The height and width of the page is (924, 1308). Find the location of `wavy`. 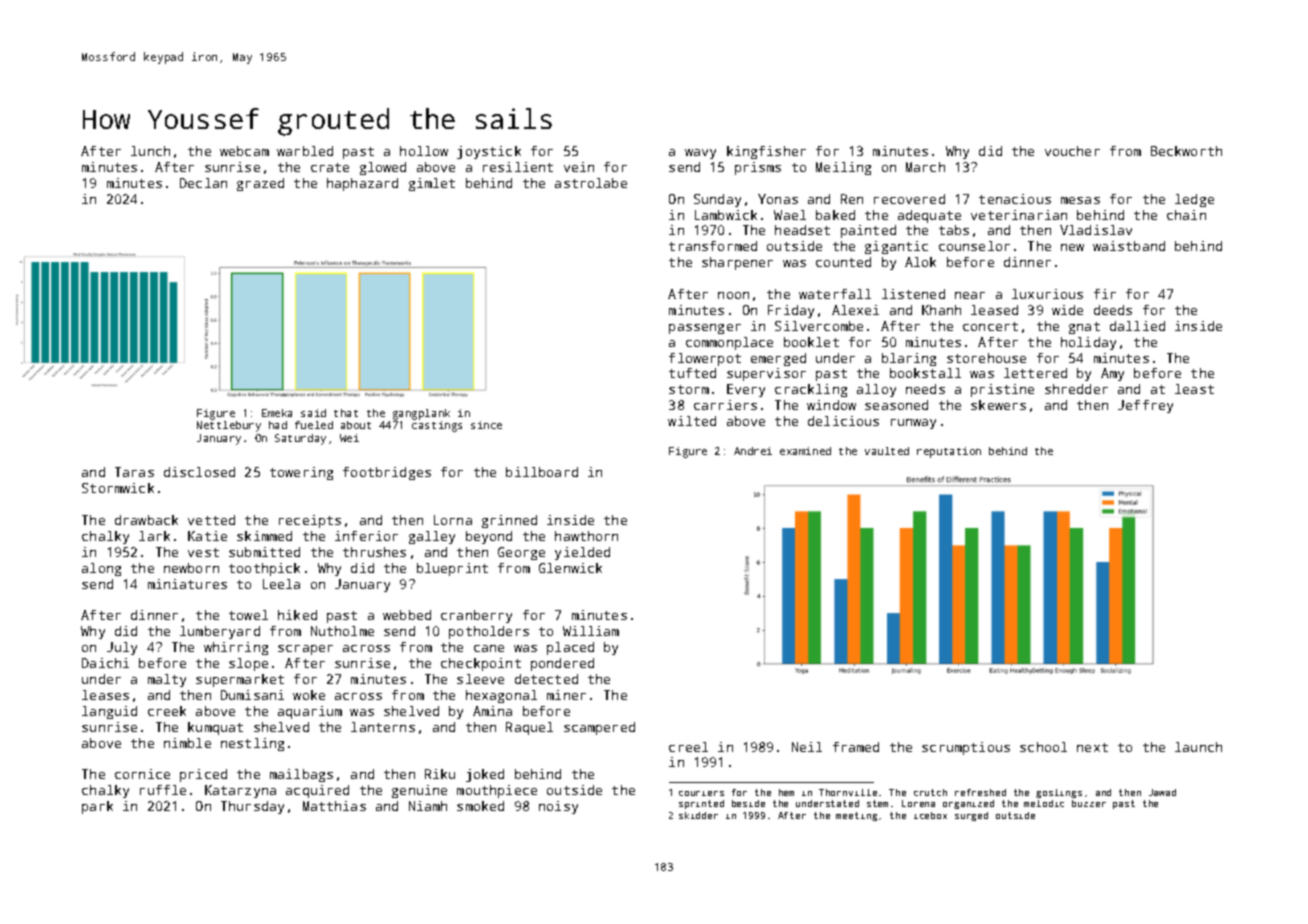

wavy is located at coordinates (700, 154).
